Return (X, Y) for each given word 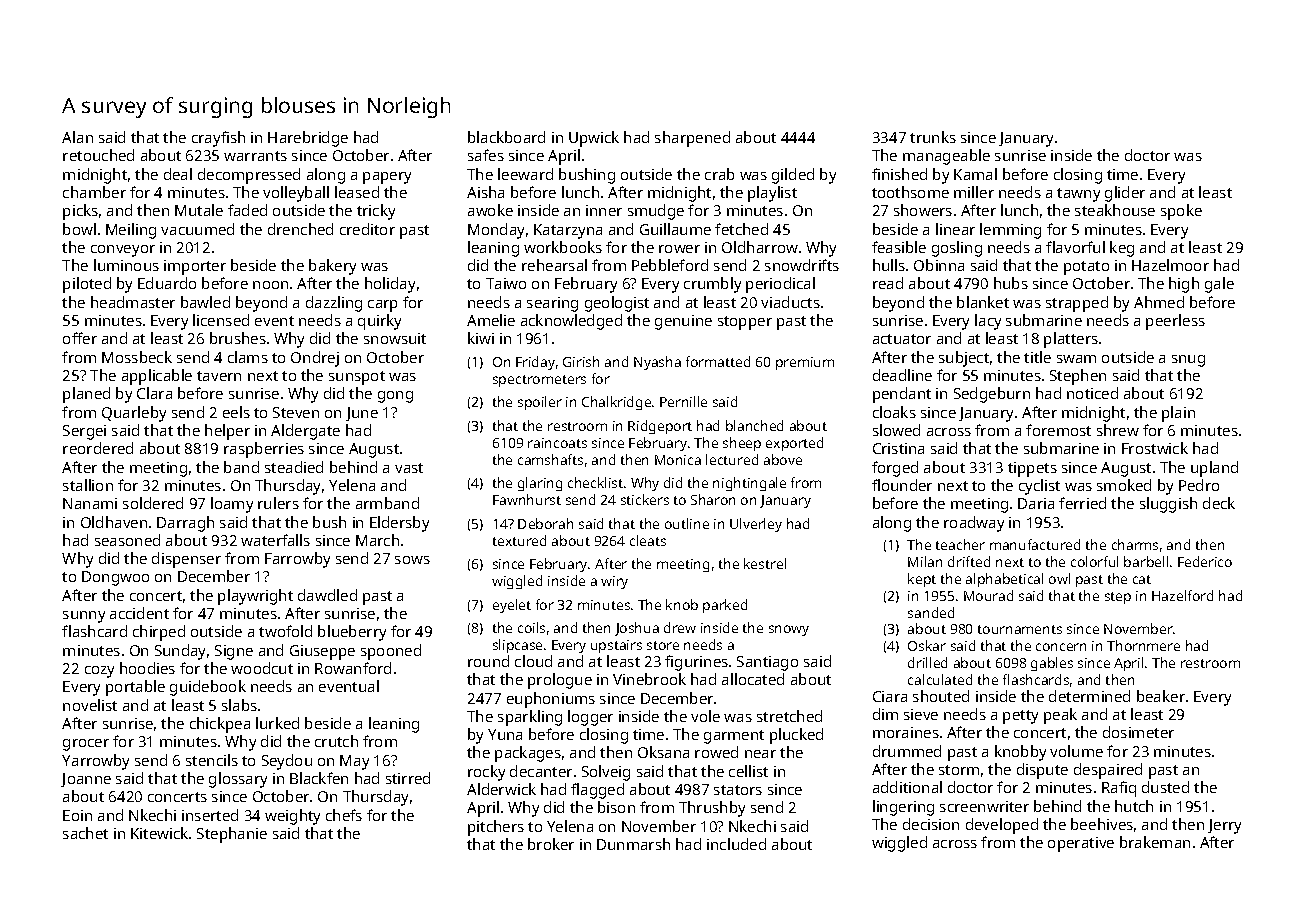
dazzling (334, 304)
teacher (960, 544)
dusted (1165, 787)
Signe (234, 652)
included (736, 844)
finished (899, 174)
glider (1125, 194)
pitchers (496, 828)
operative (1081, 844)
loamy (232, 505)
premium (805, 363)
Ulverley (756, 525)
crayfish (218, 139)
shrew (1118, 430)
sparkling (530, 718)
